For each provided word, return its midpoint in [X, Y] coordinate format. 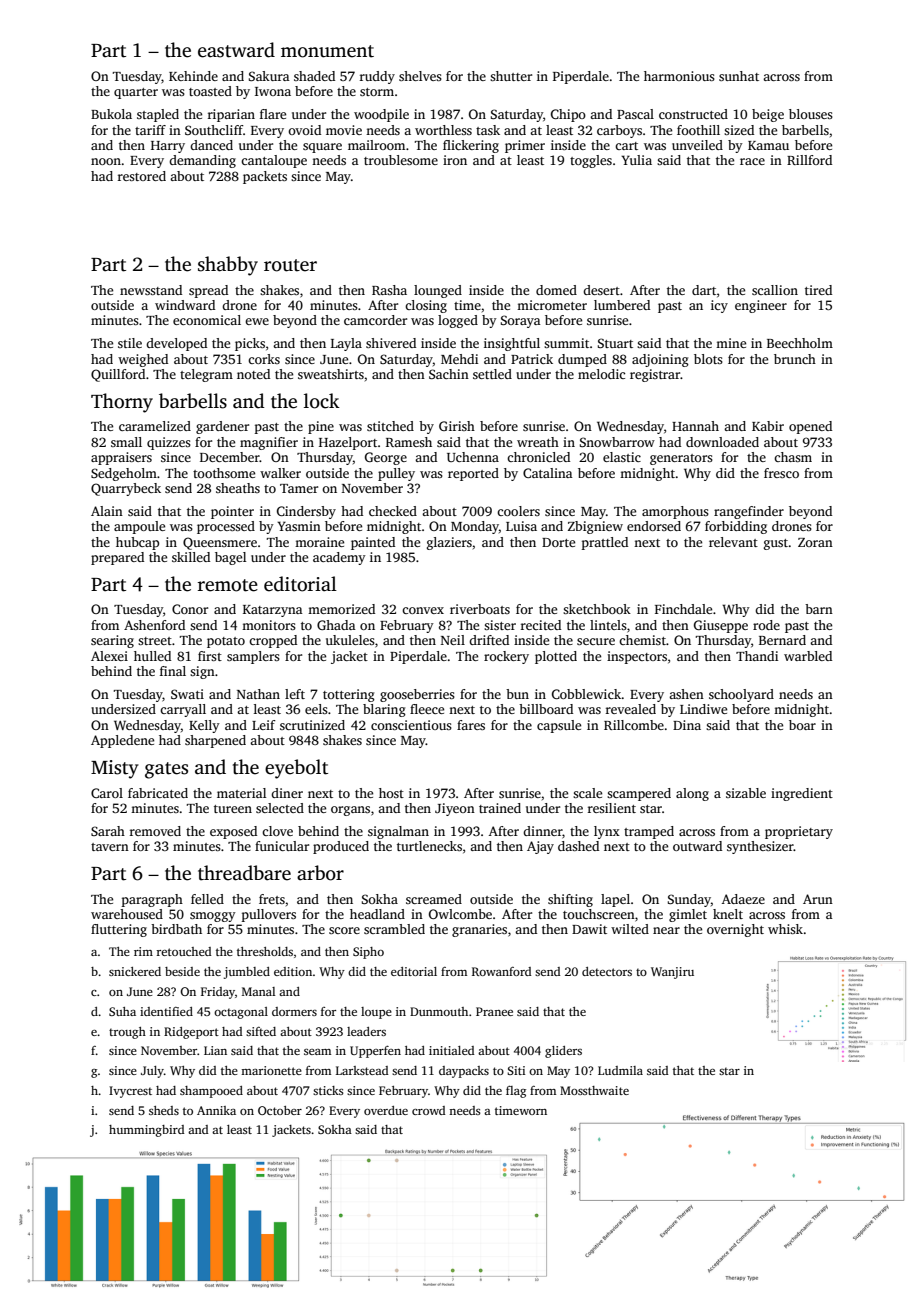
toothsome [224, 473]
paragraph [152, 900]
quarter [136, 93]
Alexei [109, 656]
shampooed [211, 1092]
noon [106, 161]
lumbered [622, 305]
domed [556, 290]
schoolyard [741, 695]
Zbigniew [595, 527]
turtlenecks [429, 846]
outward [697, 846]
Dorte [558, 542]
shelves [420, 76]
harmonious [679, 76]
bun [517, 694]
